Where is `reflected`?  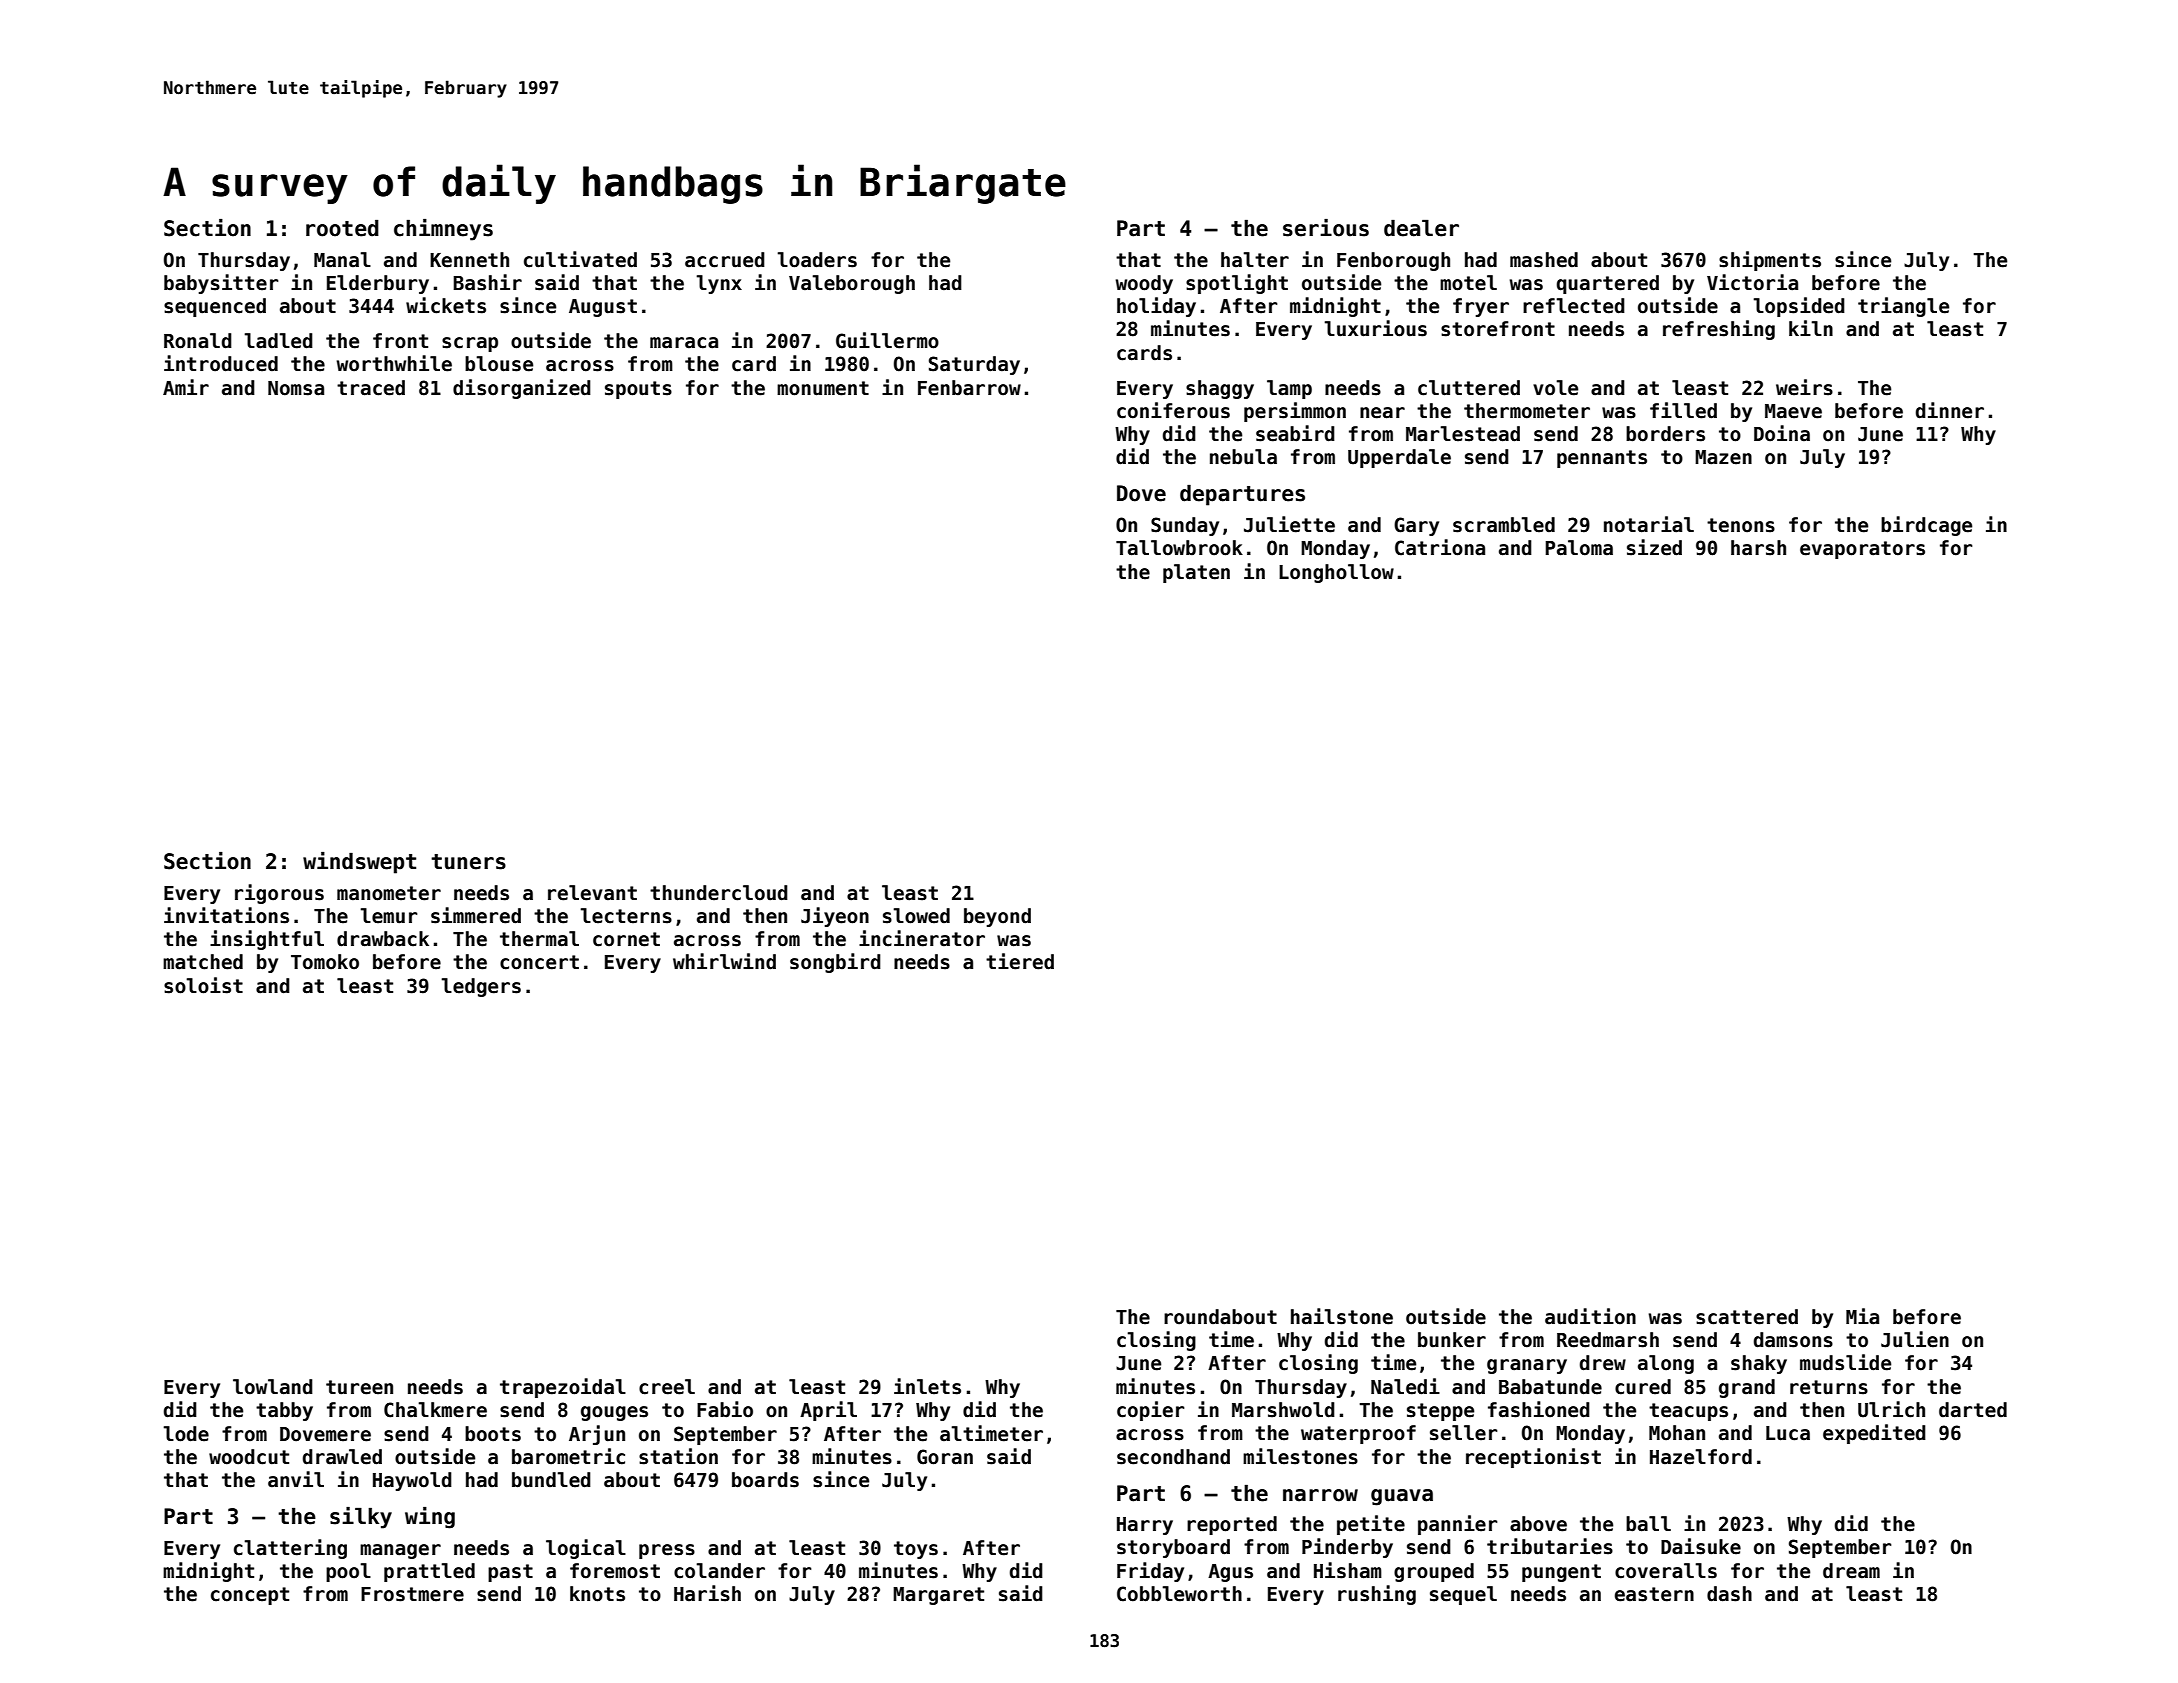
reflected is located at coordinates (1574, 306).
